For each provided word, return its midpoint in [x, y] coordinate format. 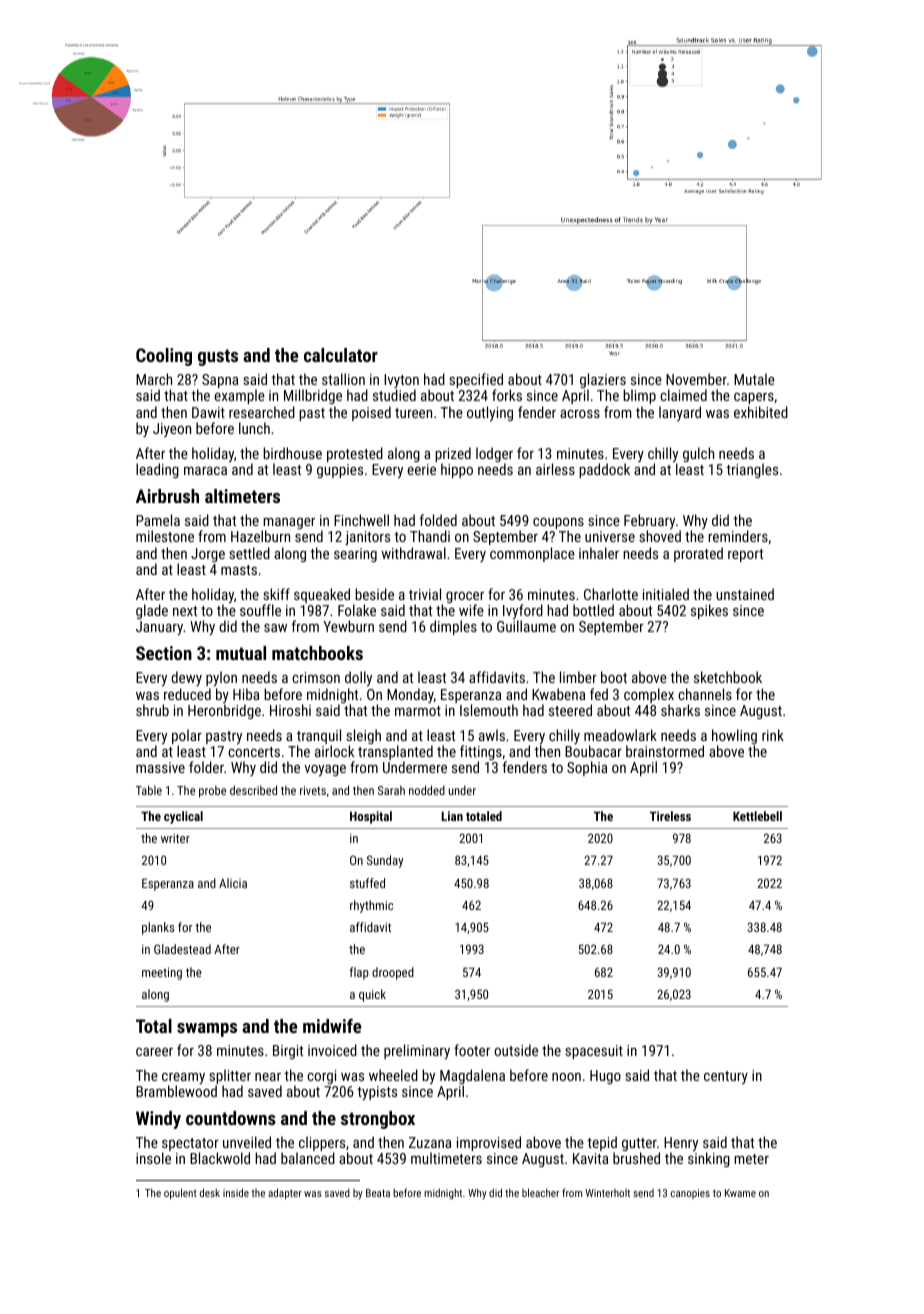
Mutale [754, 379]
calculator [341, 355]
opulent [180, 1194]
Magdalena [472, 1076]
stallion [343, 379]
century [726, 1077]
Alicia [233, 883]
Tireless [670, 816]
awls [492, 735]
